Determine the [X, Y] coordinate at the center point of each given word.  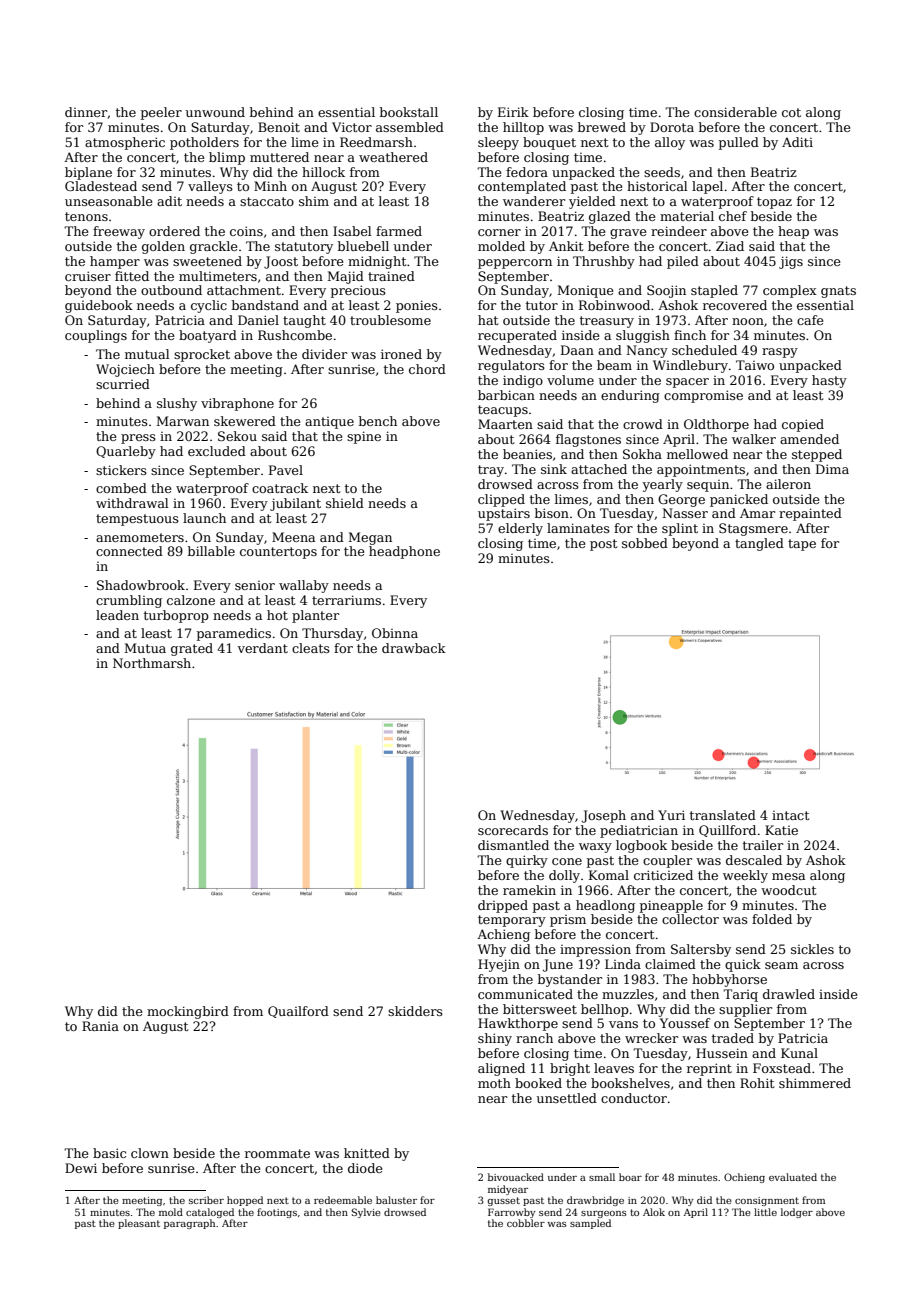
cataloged [210, 1213]
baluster [396, 1200]
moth [494, 1083]
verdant [262, 648]
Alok [654, 1212]
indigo [523, 381]
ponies [417, 306]
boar [630, 1177]
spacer [687, 383]
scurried [123, 384]
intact [790, 815]
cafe [810, 320]
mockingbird [188, 1012]
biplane [88, 173]
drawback [414, 648]
